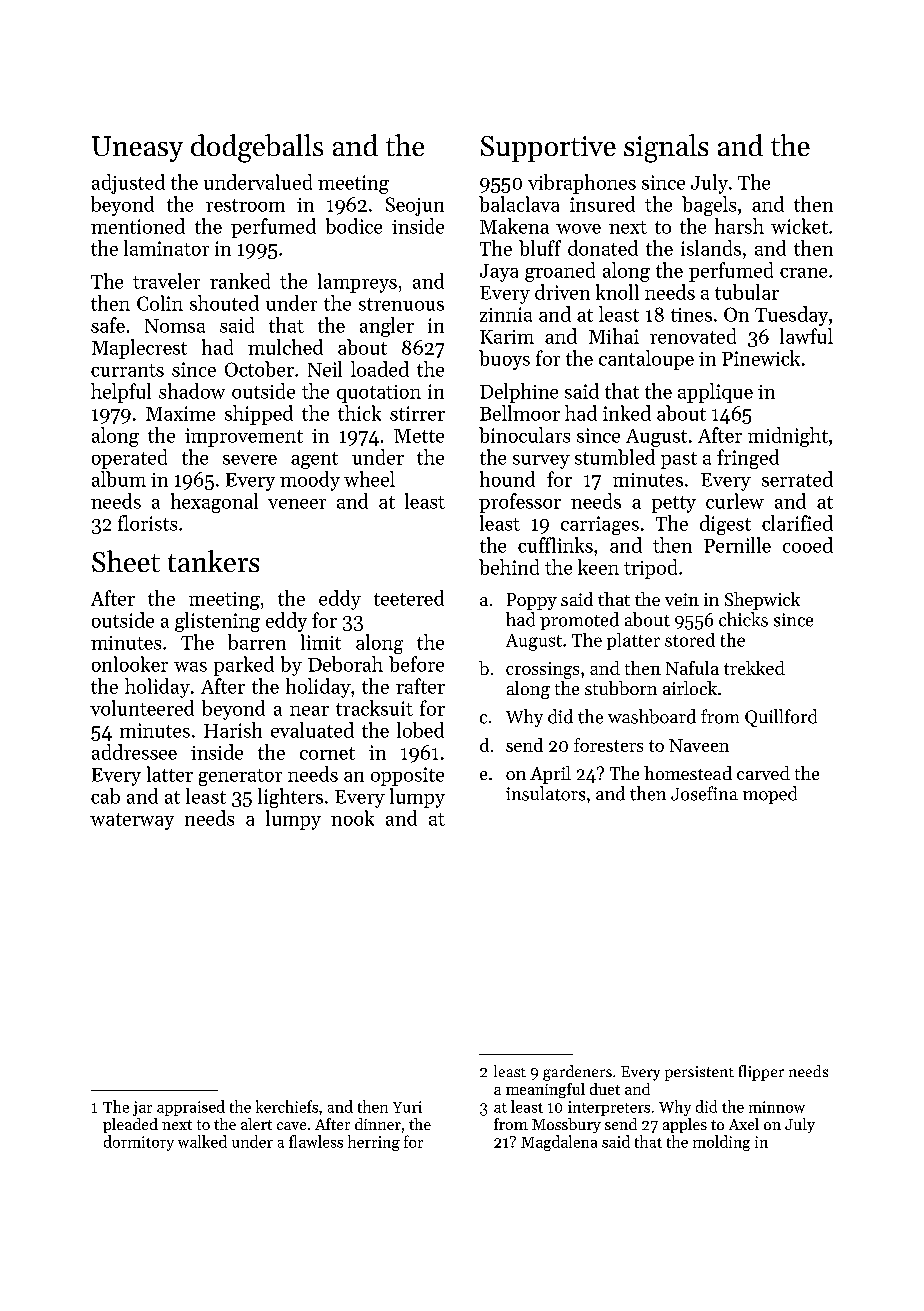 The image size is (924, 1311). I want to click on moped, so click(770, 795).
